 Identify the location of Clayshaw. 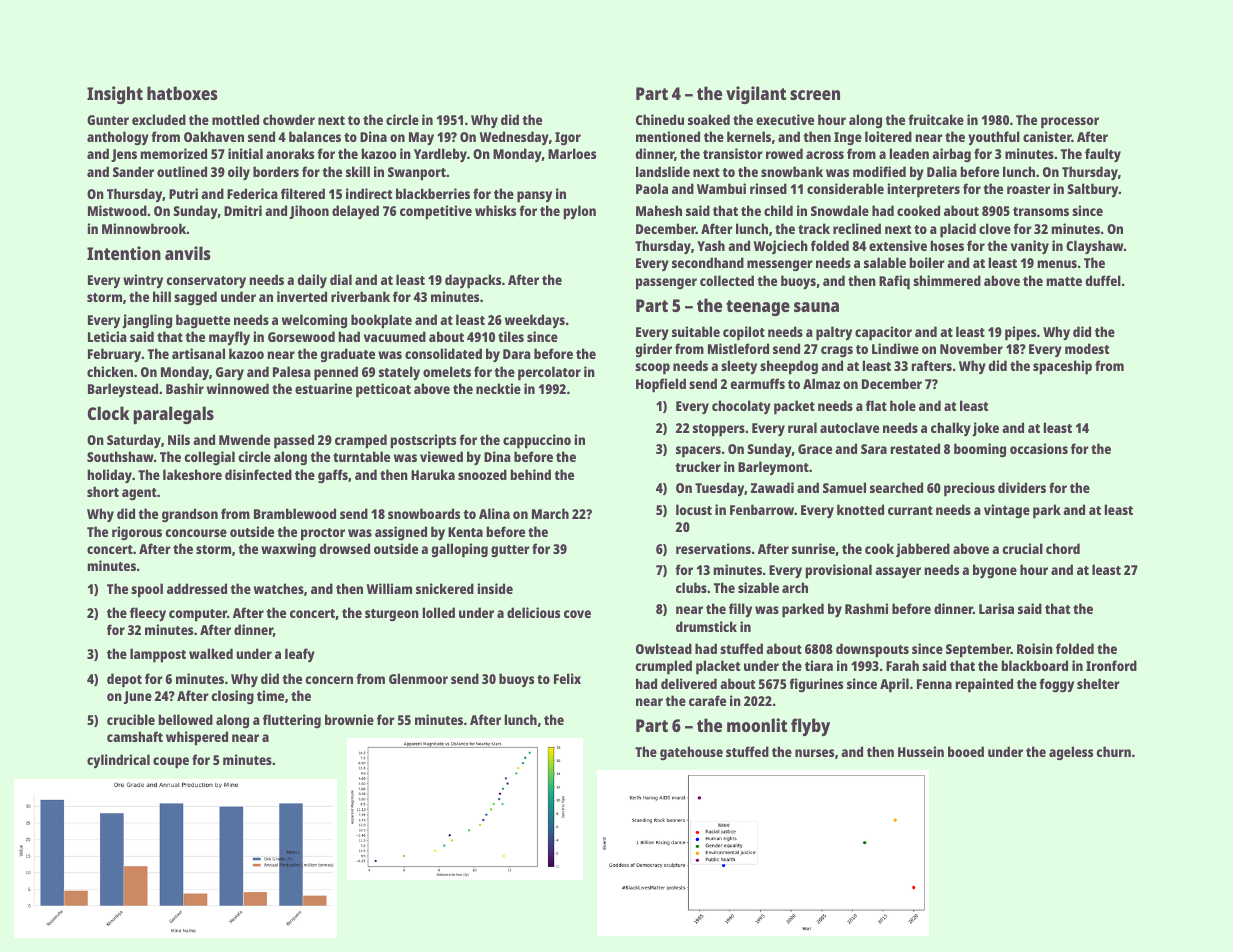
(1095, 247).
